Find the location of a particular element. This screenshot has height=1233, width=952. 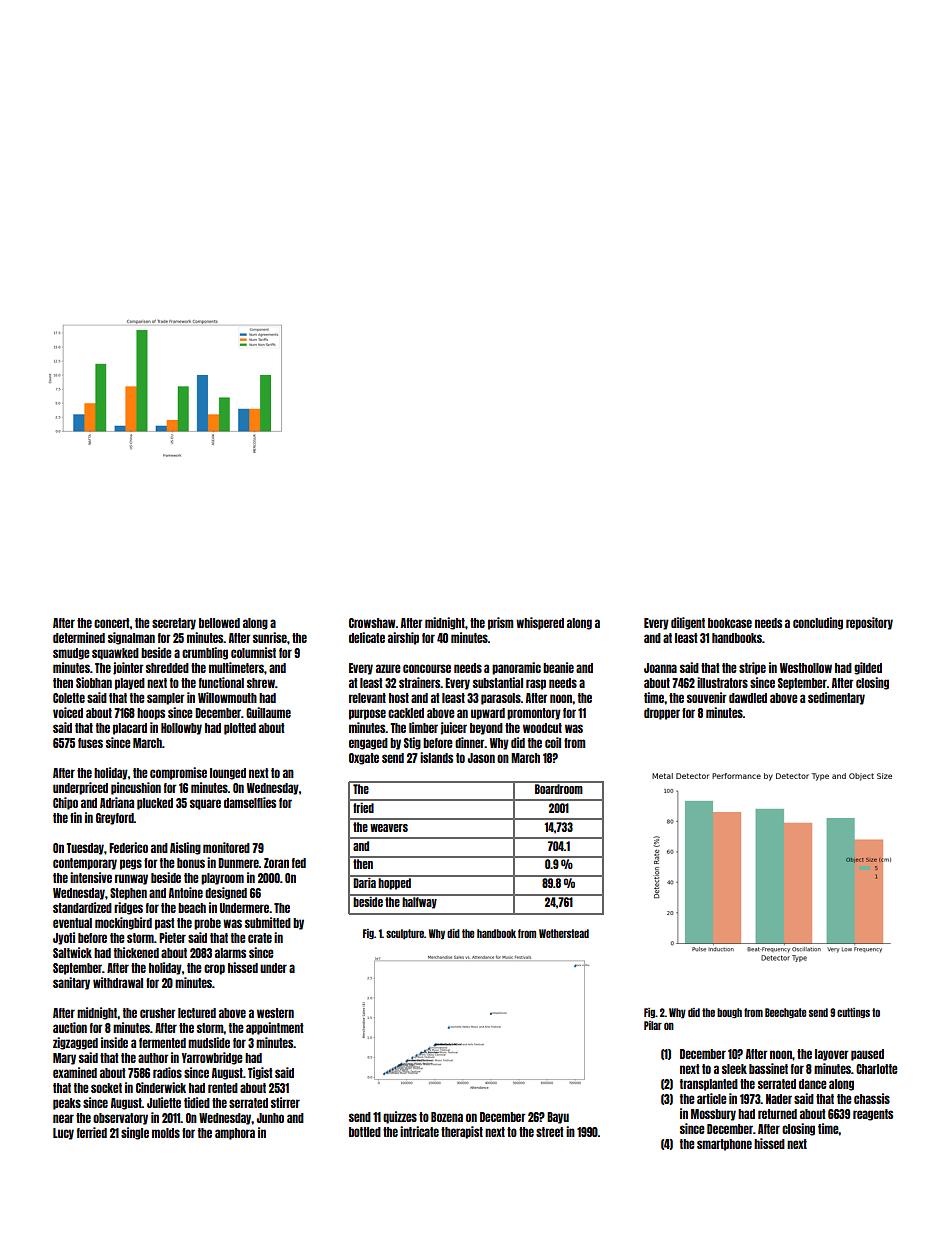

therapist is located at coordinates (462, 1132).
